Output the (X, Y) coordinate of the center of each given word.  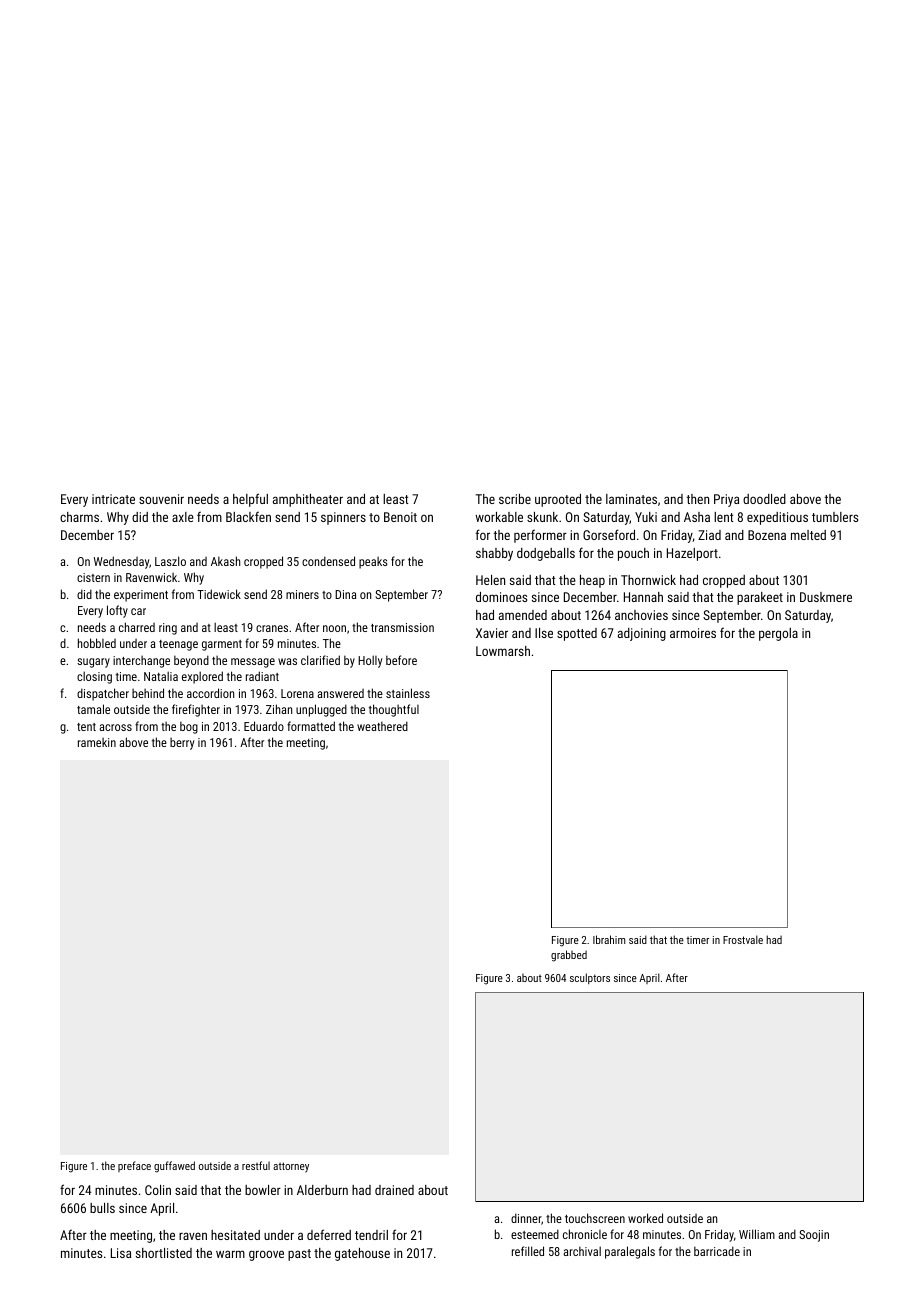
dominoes (501, 597)
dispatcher (103, 694)
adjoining (642, 634)
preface (134, 1166)
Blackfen (248, 516)
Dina (345, 594)
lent (723, 517)
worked (645, 1218)
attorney (291, 1167)
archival (582, 1251)
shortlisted (164, 1253)
